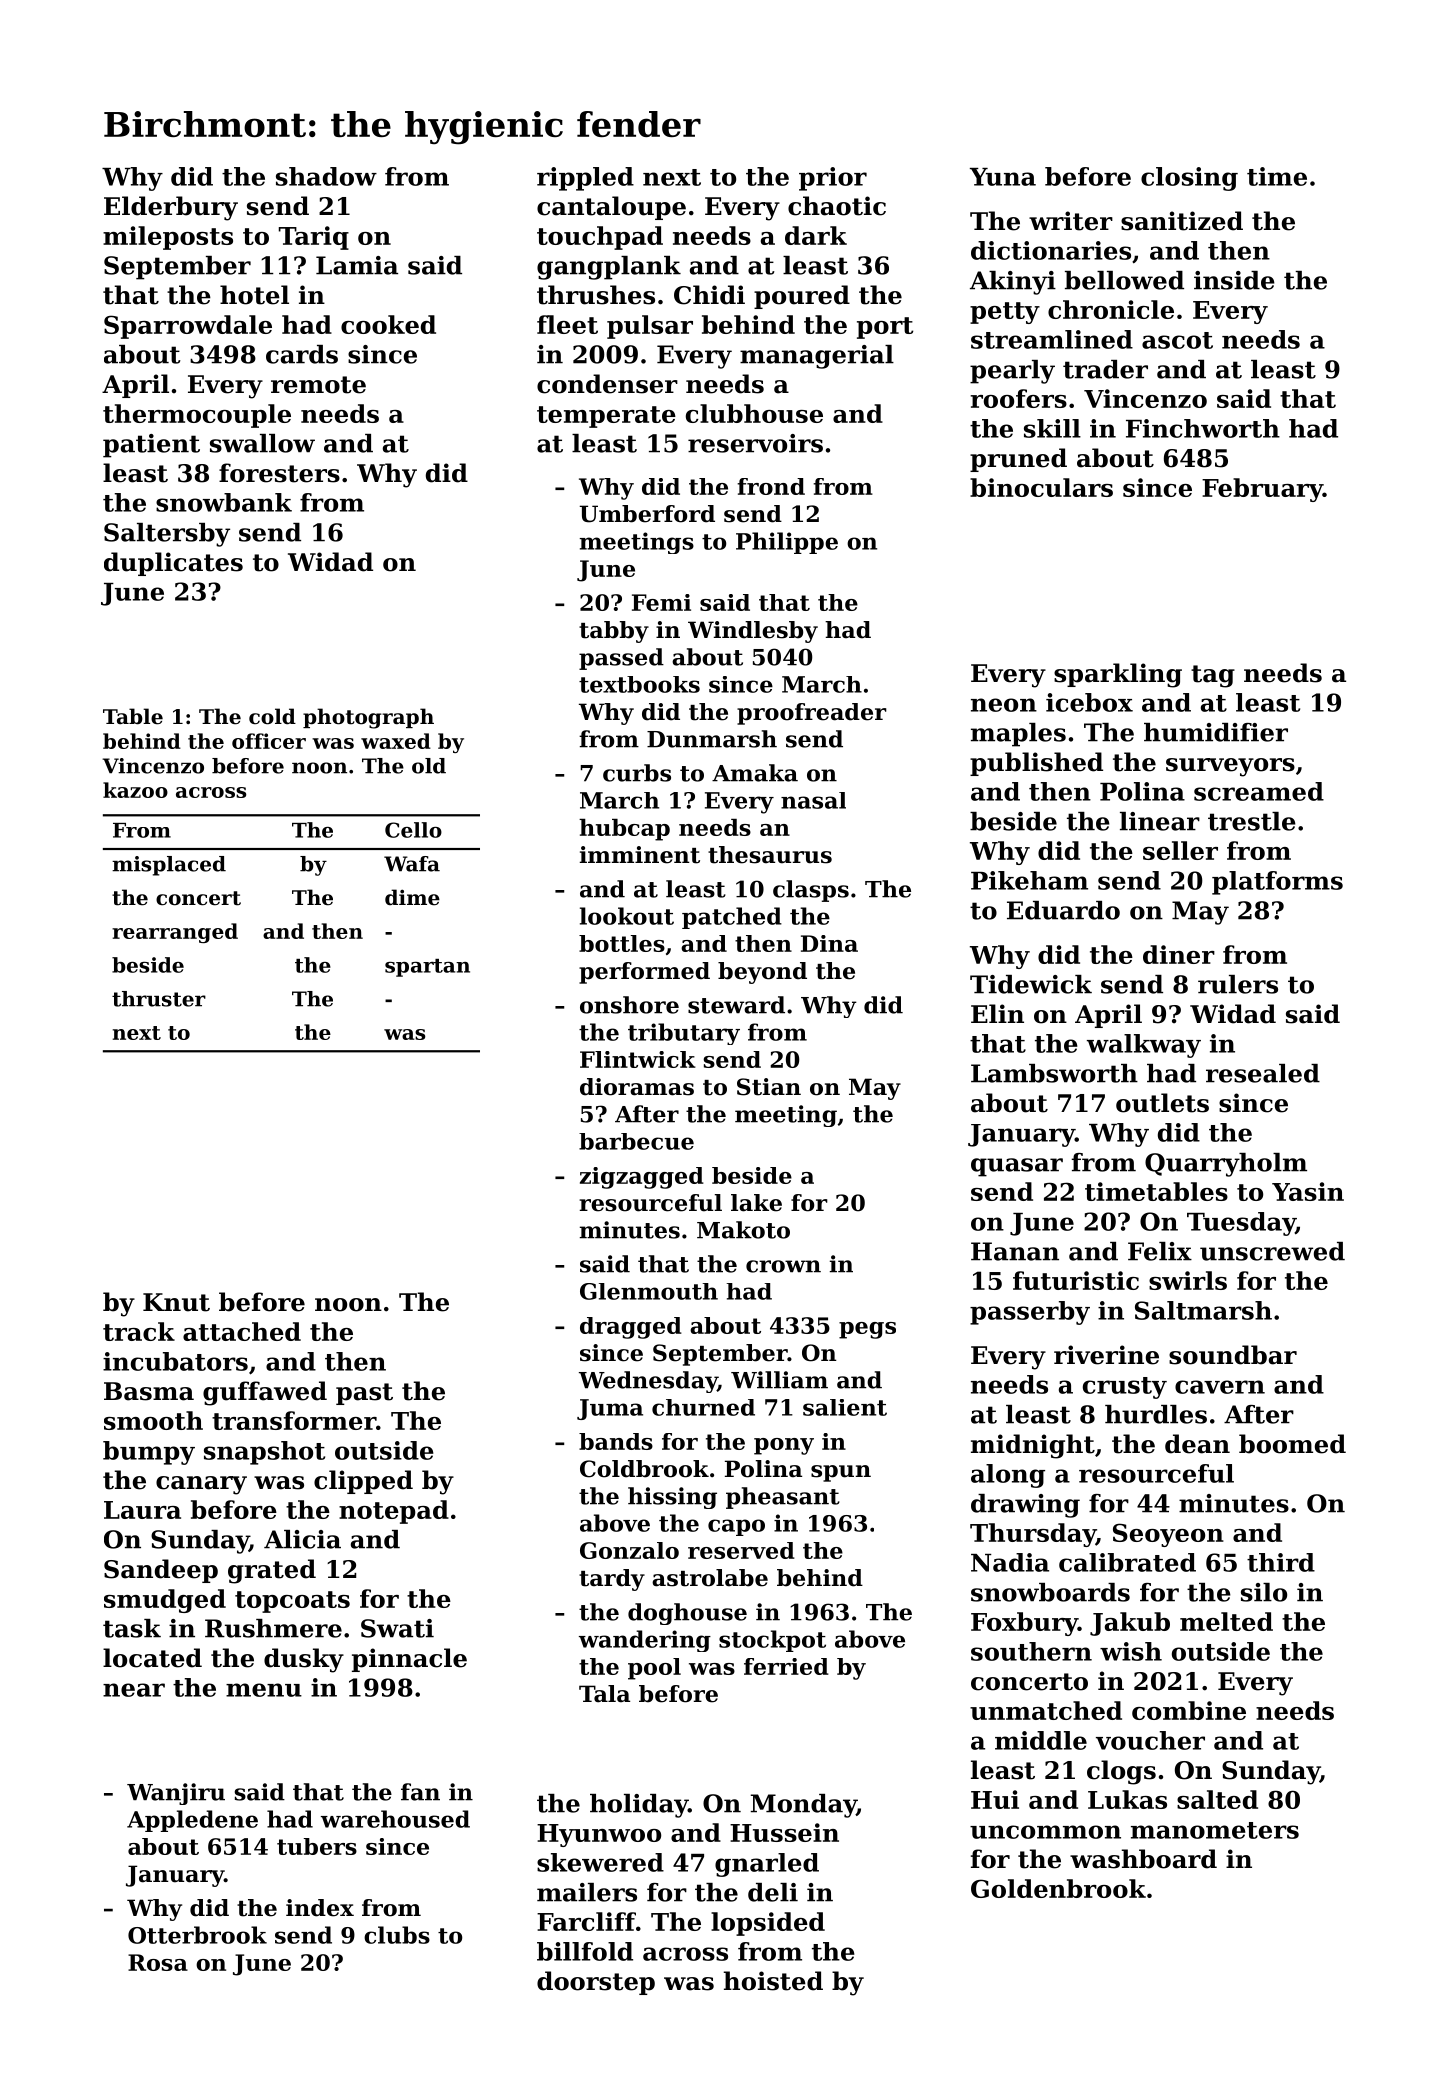 This page has width=1450, height=2100. What do you see at coordinates (192, 1821) in the page?
I see `Appledene` at bounding box center [192, 1821].
